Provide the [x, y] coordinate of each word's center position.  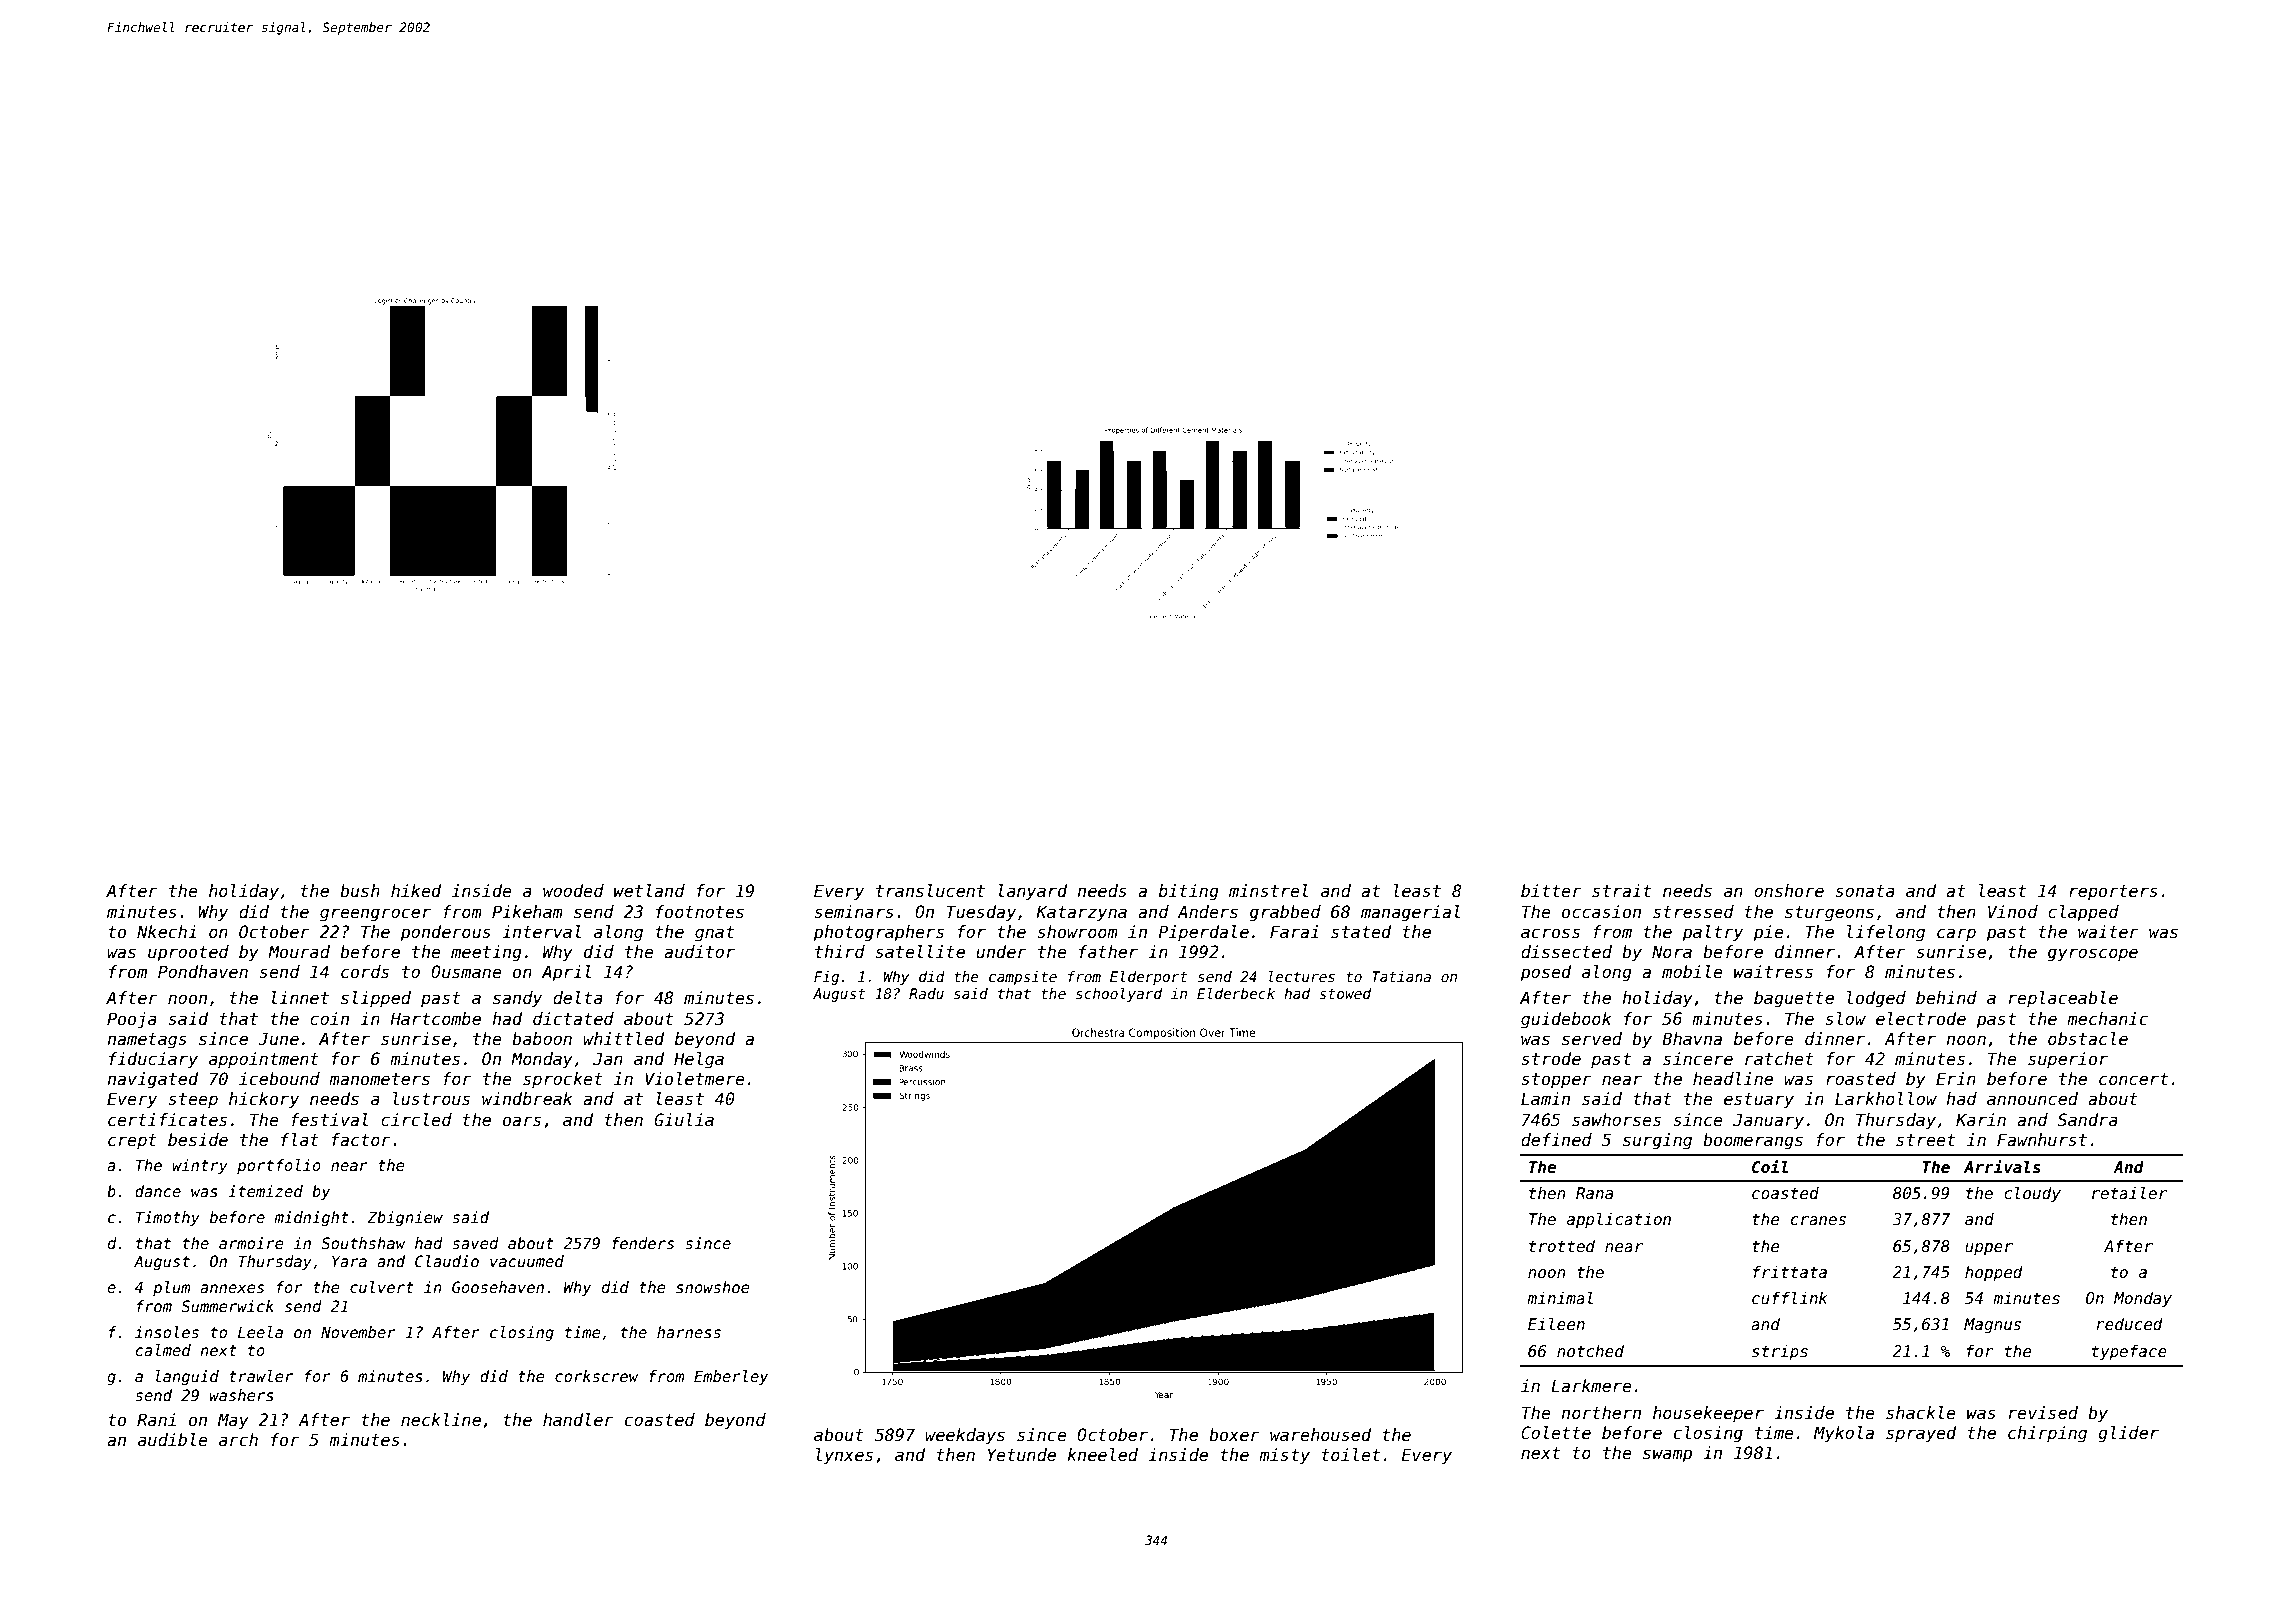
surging [1657, 1141]
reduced [2129, 1324]
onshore [1789, 891]
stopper [1556, 1081]
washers [242, 1395]
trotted [1562, 1246]
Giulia [684, 1120]
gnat [714, 934]
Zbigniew [405, 1218]
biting [1189, 892]
